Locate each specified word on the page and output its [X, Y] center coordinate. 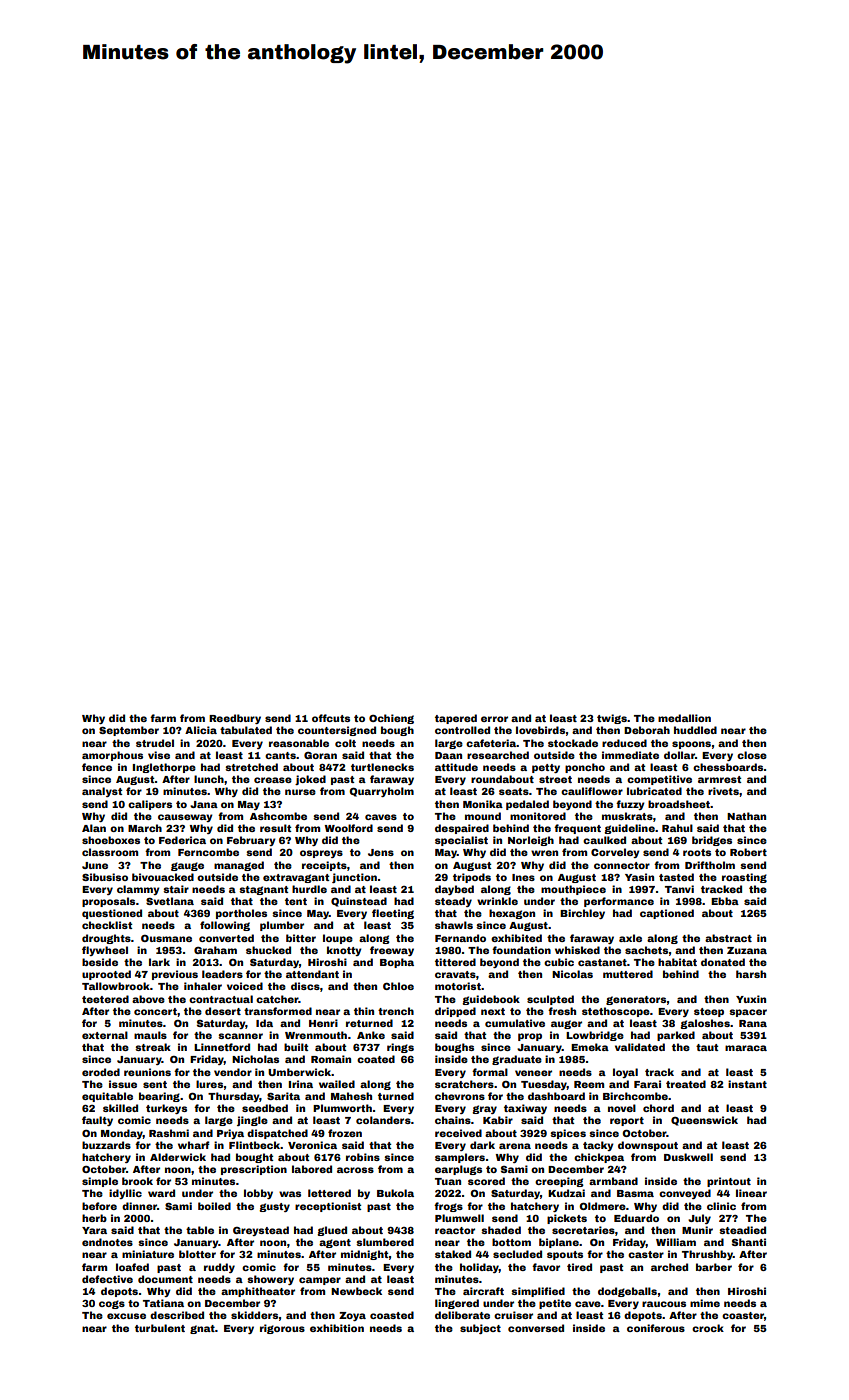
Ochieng [391, 719]
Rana [753, 1023]
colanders [383, 1120]
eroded [101, 1072]
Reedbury [235, 719]
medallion [684, 718]
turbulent [160, 1328]
